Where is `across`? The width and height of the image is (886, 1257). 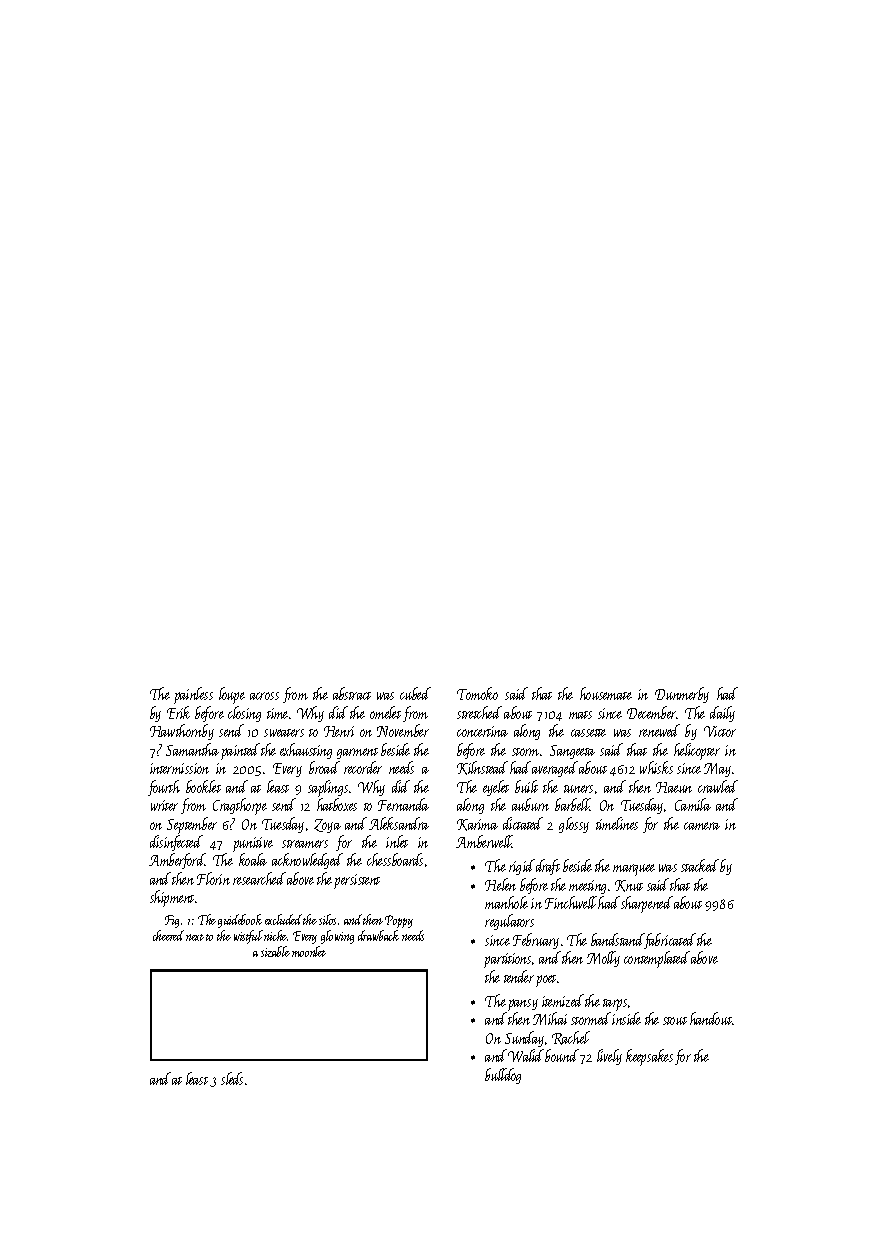
across is located at coordinates (264, 696).
